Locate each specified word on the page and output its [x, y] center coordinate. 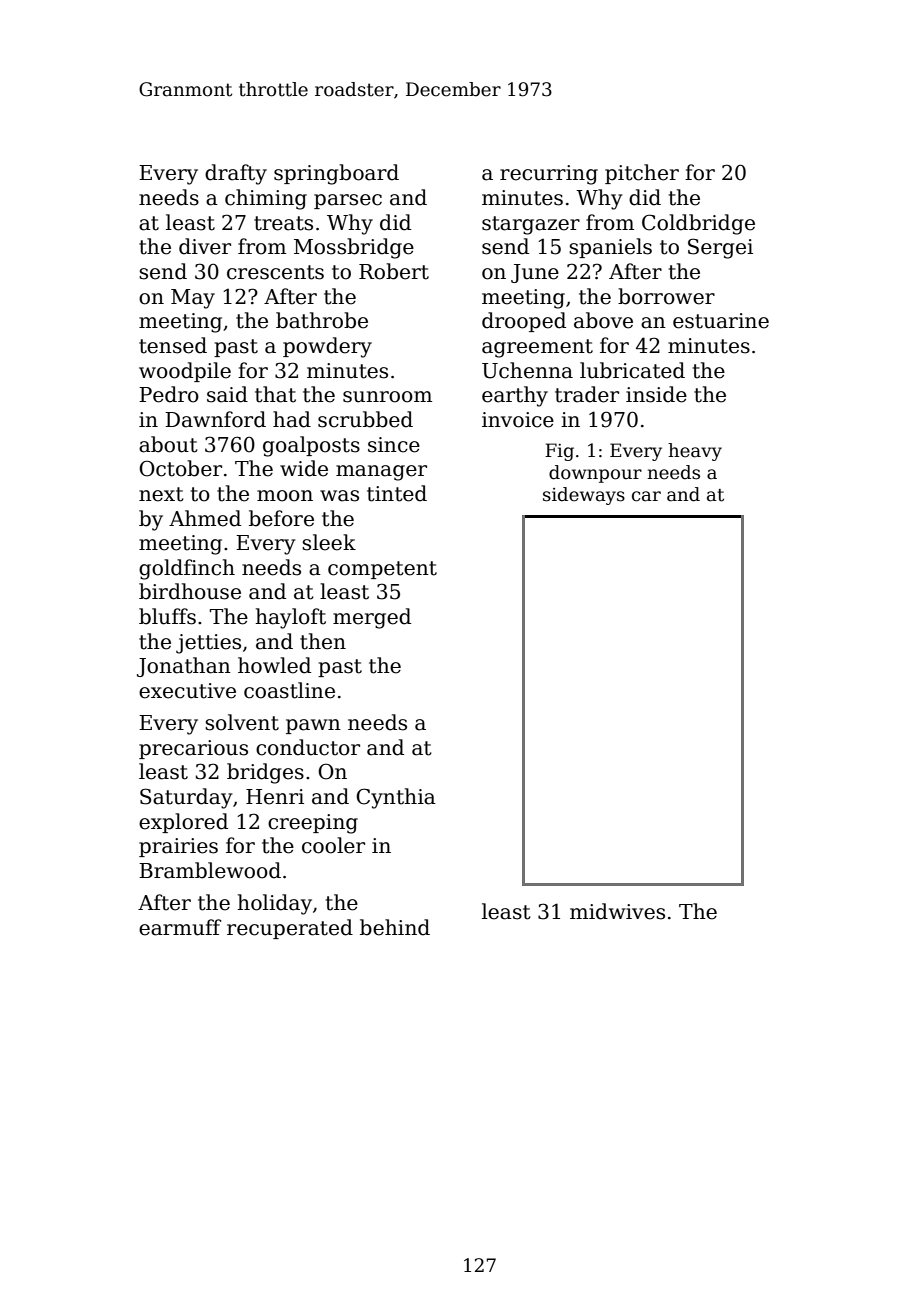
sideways [584, 496]
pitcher [642, 174]
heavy [695, 452]
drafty [236, 174]
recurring [549, 175]
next [161, 494]
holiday [274, 904]
